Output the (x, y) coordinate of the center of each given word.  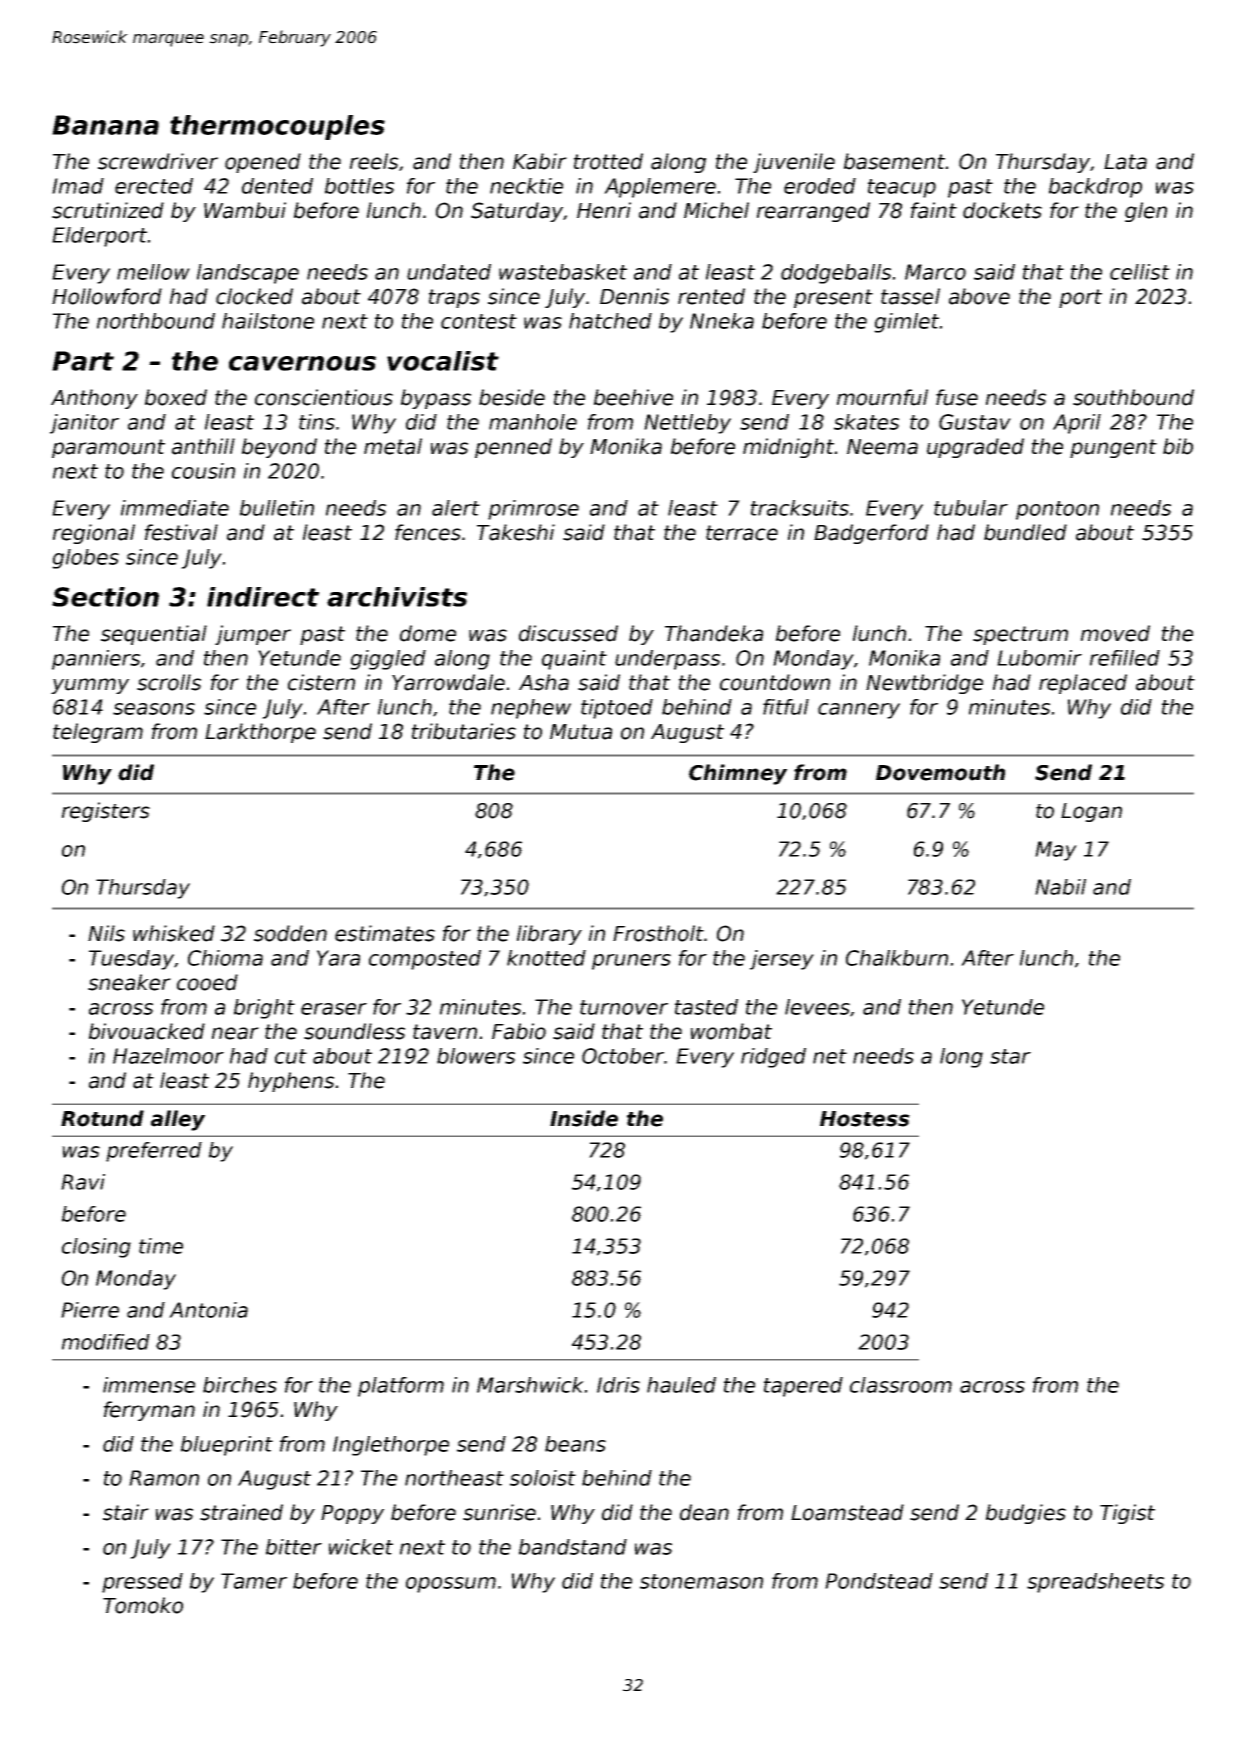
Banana (105, 125)
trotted (608, 161)
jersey (782, 960)
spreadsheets (1095, 1583)
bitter (294, 1547)
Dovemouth (940, 772)
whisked (174, 933)
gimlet (906, 323)
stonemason (701, 1581)
